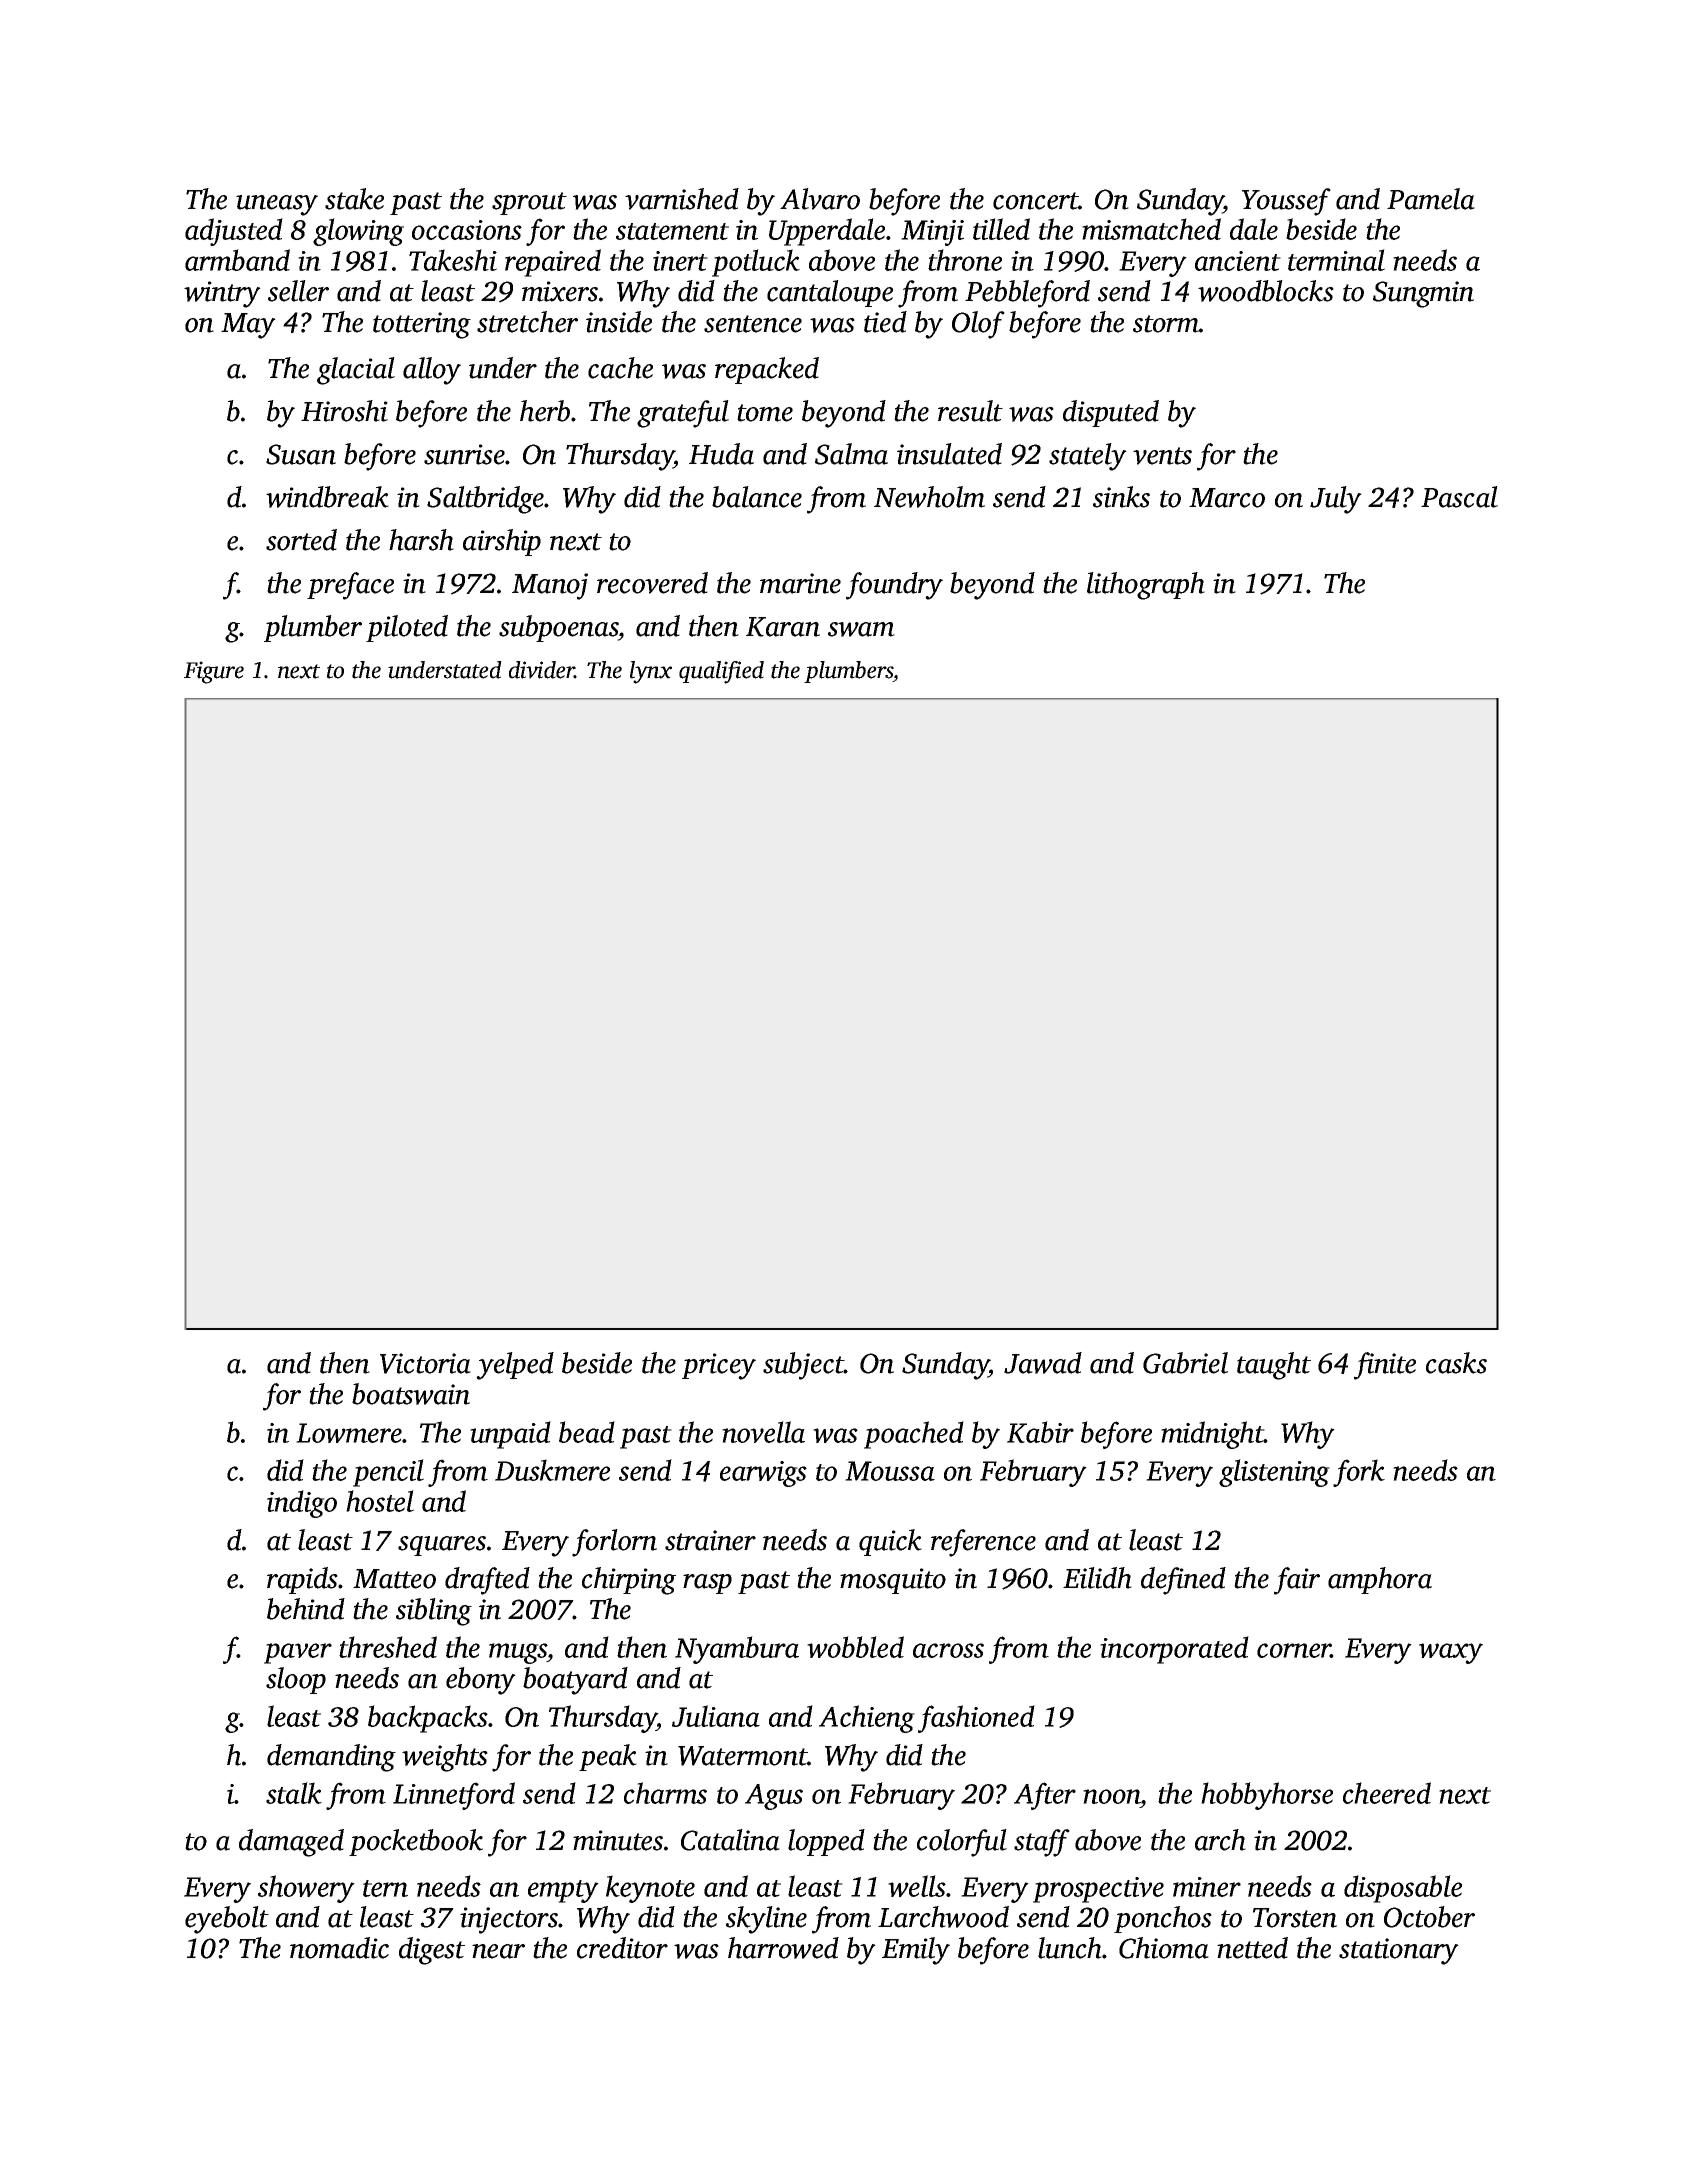  What do you see at coordinates (707, 1584) in the image?
I see `rasp` at bounding box center [707, 1584].
